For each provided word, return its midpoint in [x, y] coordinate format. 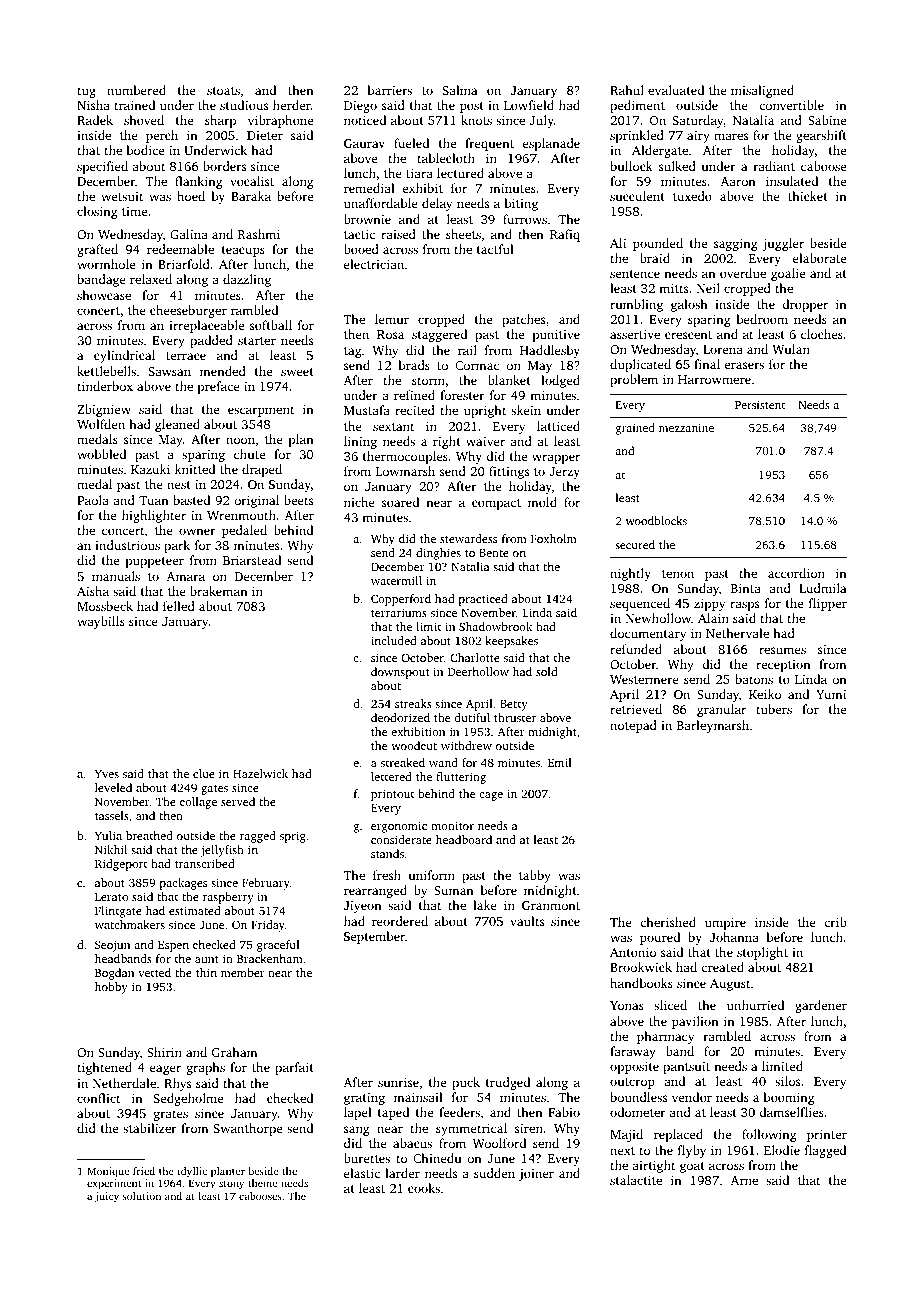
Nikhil [111, 849]
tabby [535, 876]
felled [179, 606]
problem [634, 380]
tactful [495, 249]
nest [179, 485]
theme [262, 1183]
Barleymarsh [713, 726]
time [134, 211]
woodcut [414, 745]
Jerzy [564, 473]
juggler [783, 244]
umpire [725, 924]
